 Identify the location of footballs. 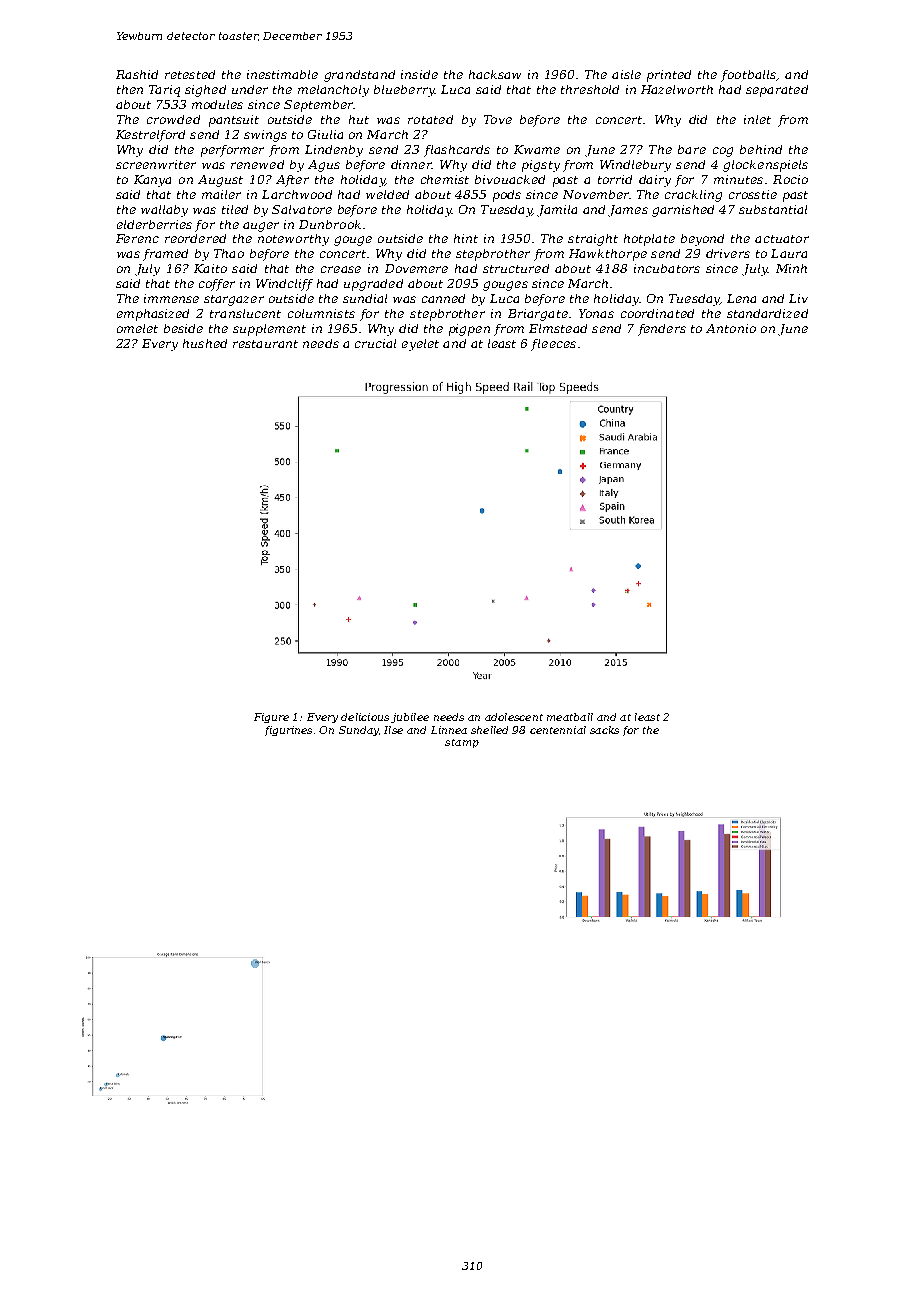
(748, 76).
